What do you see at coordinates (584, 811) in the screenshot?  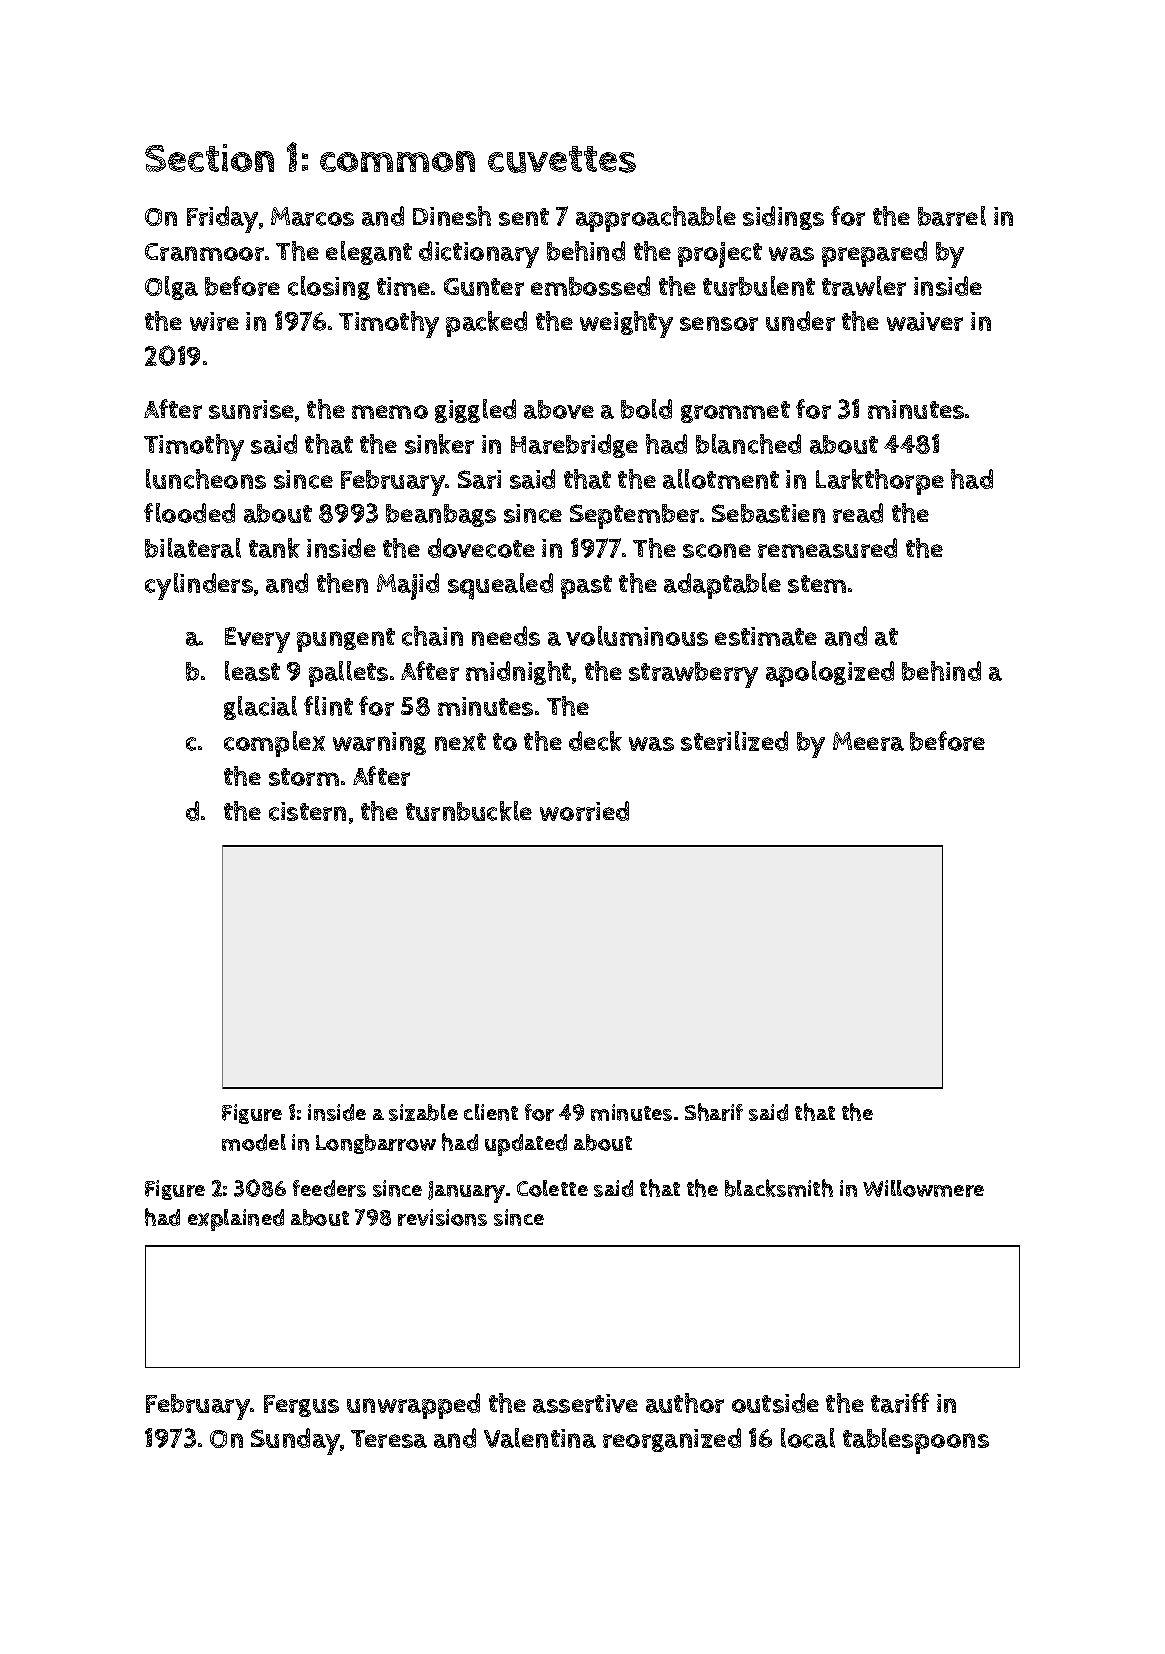 I see `worried` at bounding box center [584, 811].
